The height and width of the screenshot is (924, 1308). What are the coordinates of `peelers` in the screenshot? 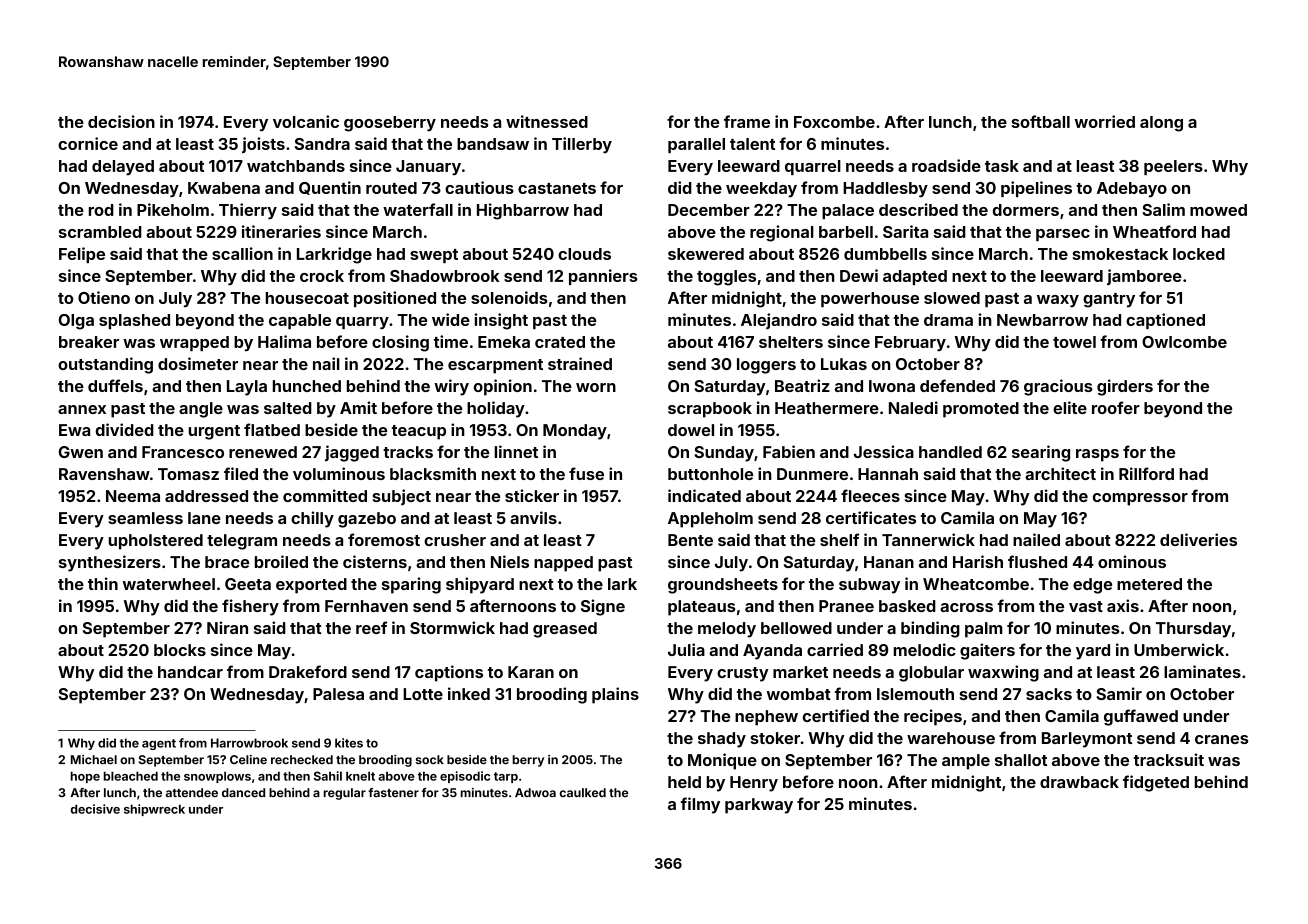 It's located at (1173, 167).
